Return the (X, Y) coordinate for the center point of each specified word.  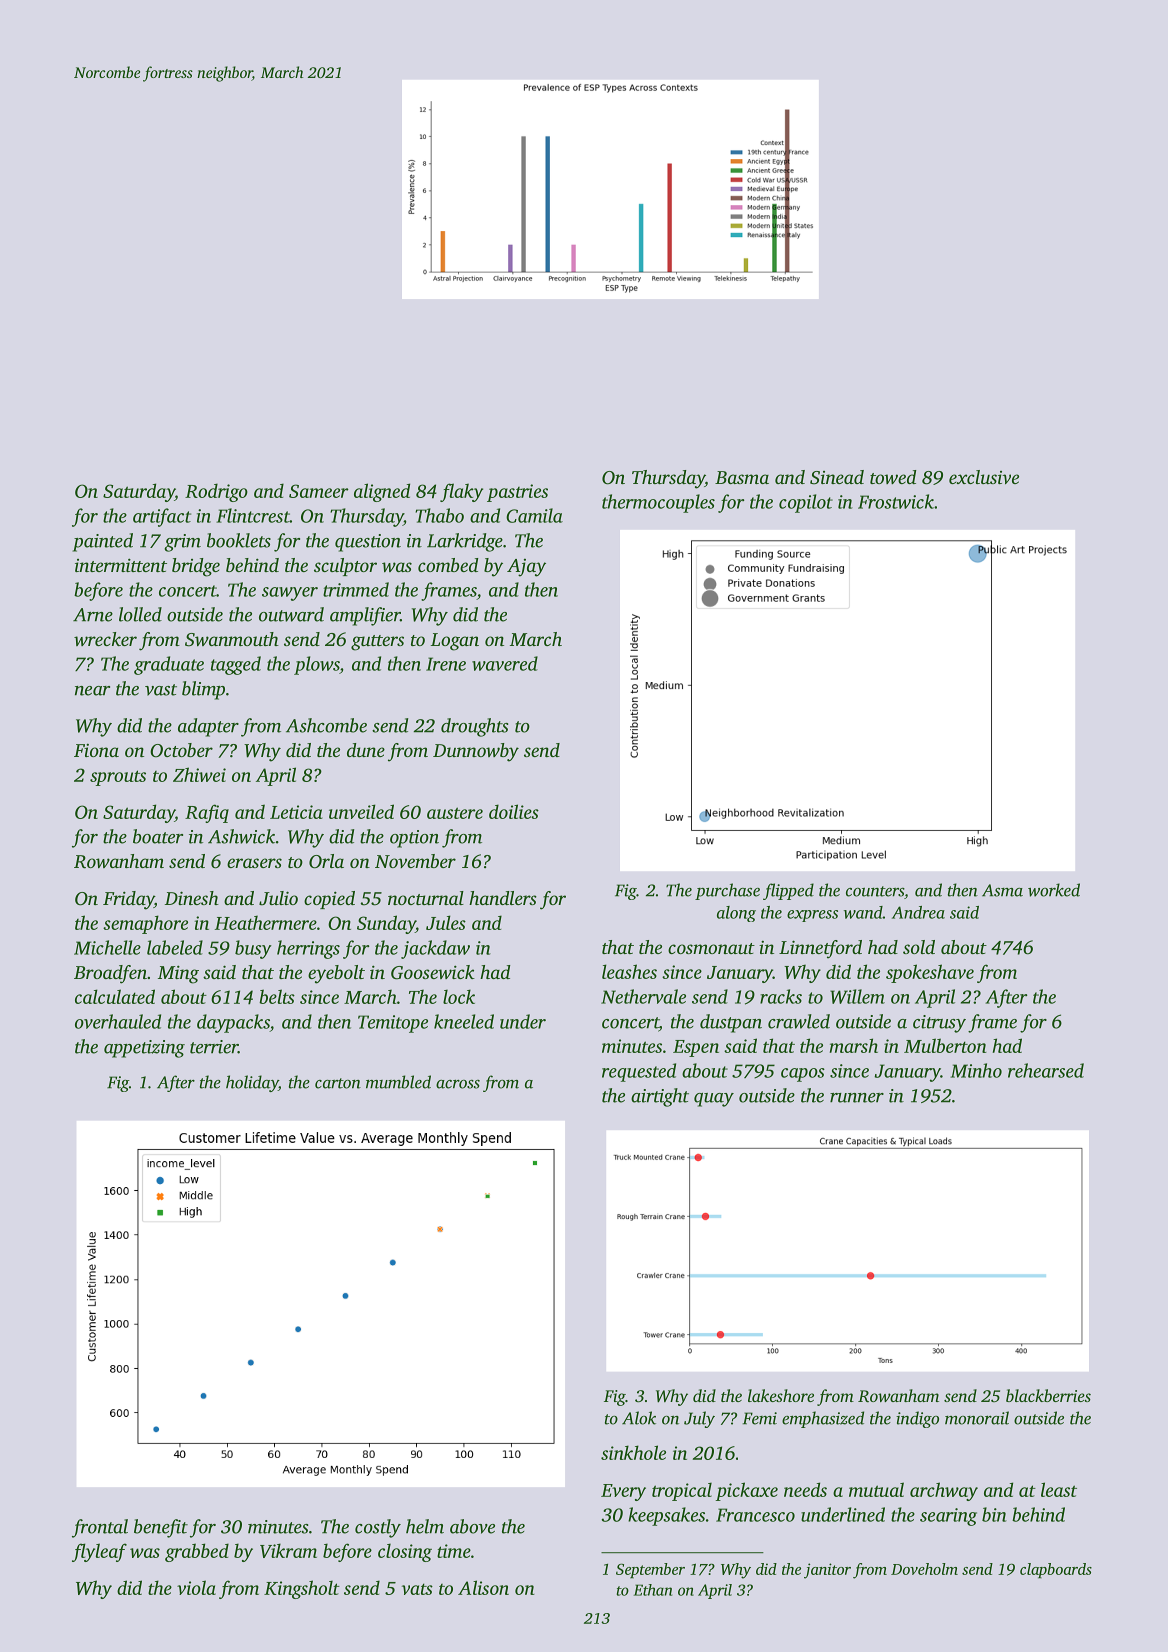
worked (1054, 890)
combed (448, 565)
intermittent (121, 565)
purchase (727, 891)
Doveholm (924, 1569)
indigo (917, 1419)
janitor (827, 1571)
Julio (278, 898)
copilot (806, 503)
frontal (100, 1528)
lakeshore (781, 1395)
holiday (252, 1083)
